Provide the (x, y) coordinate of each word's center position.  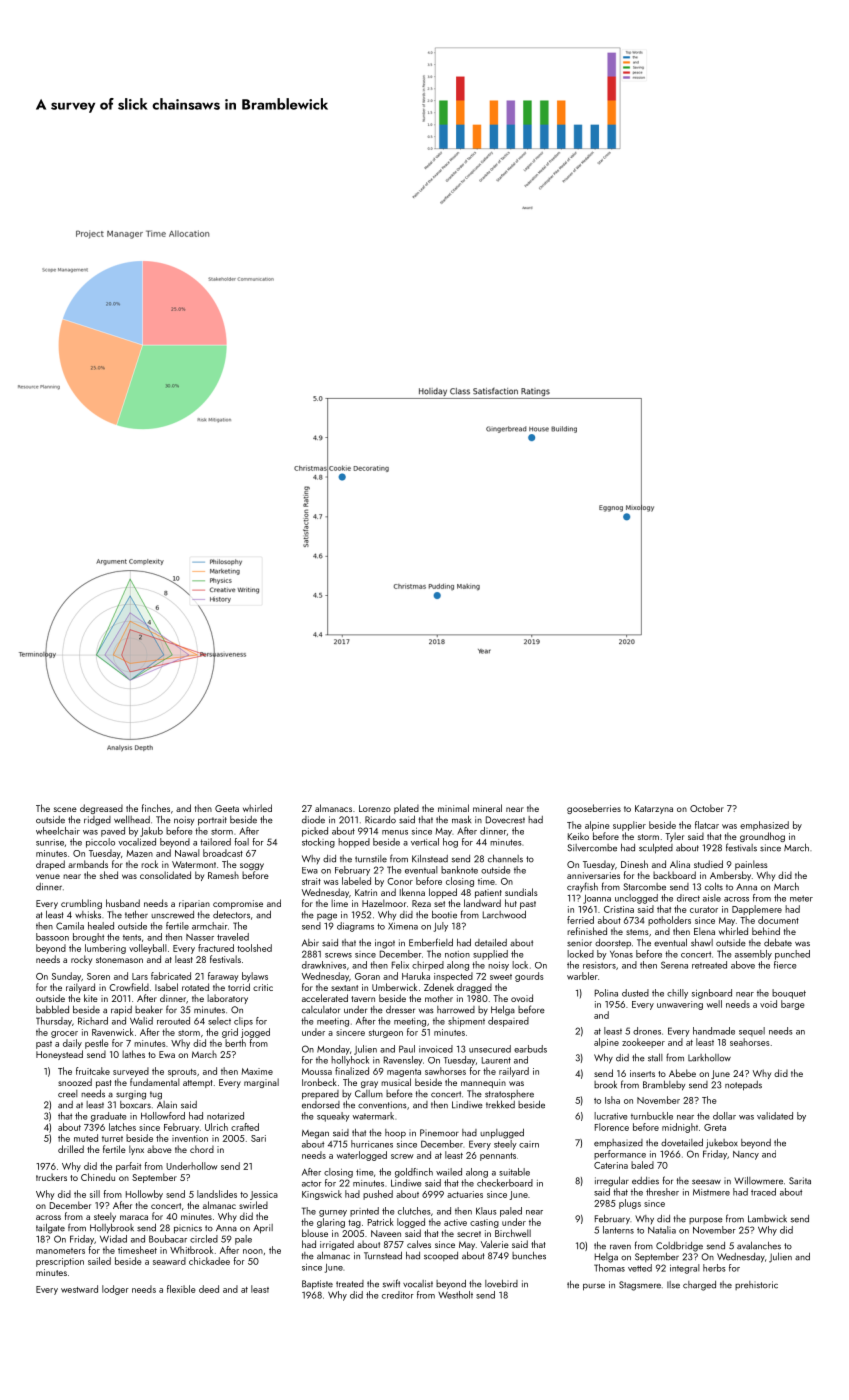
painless (751, 865)
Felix (400, 965)
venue (48, 876)
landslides (217, 1194)
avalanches (759, 1245)
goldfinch (414, 1173)
